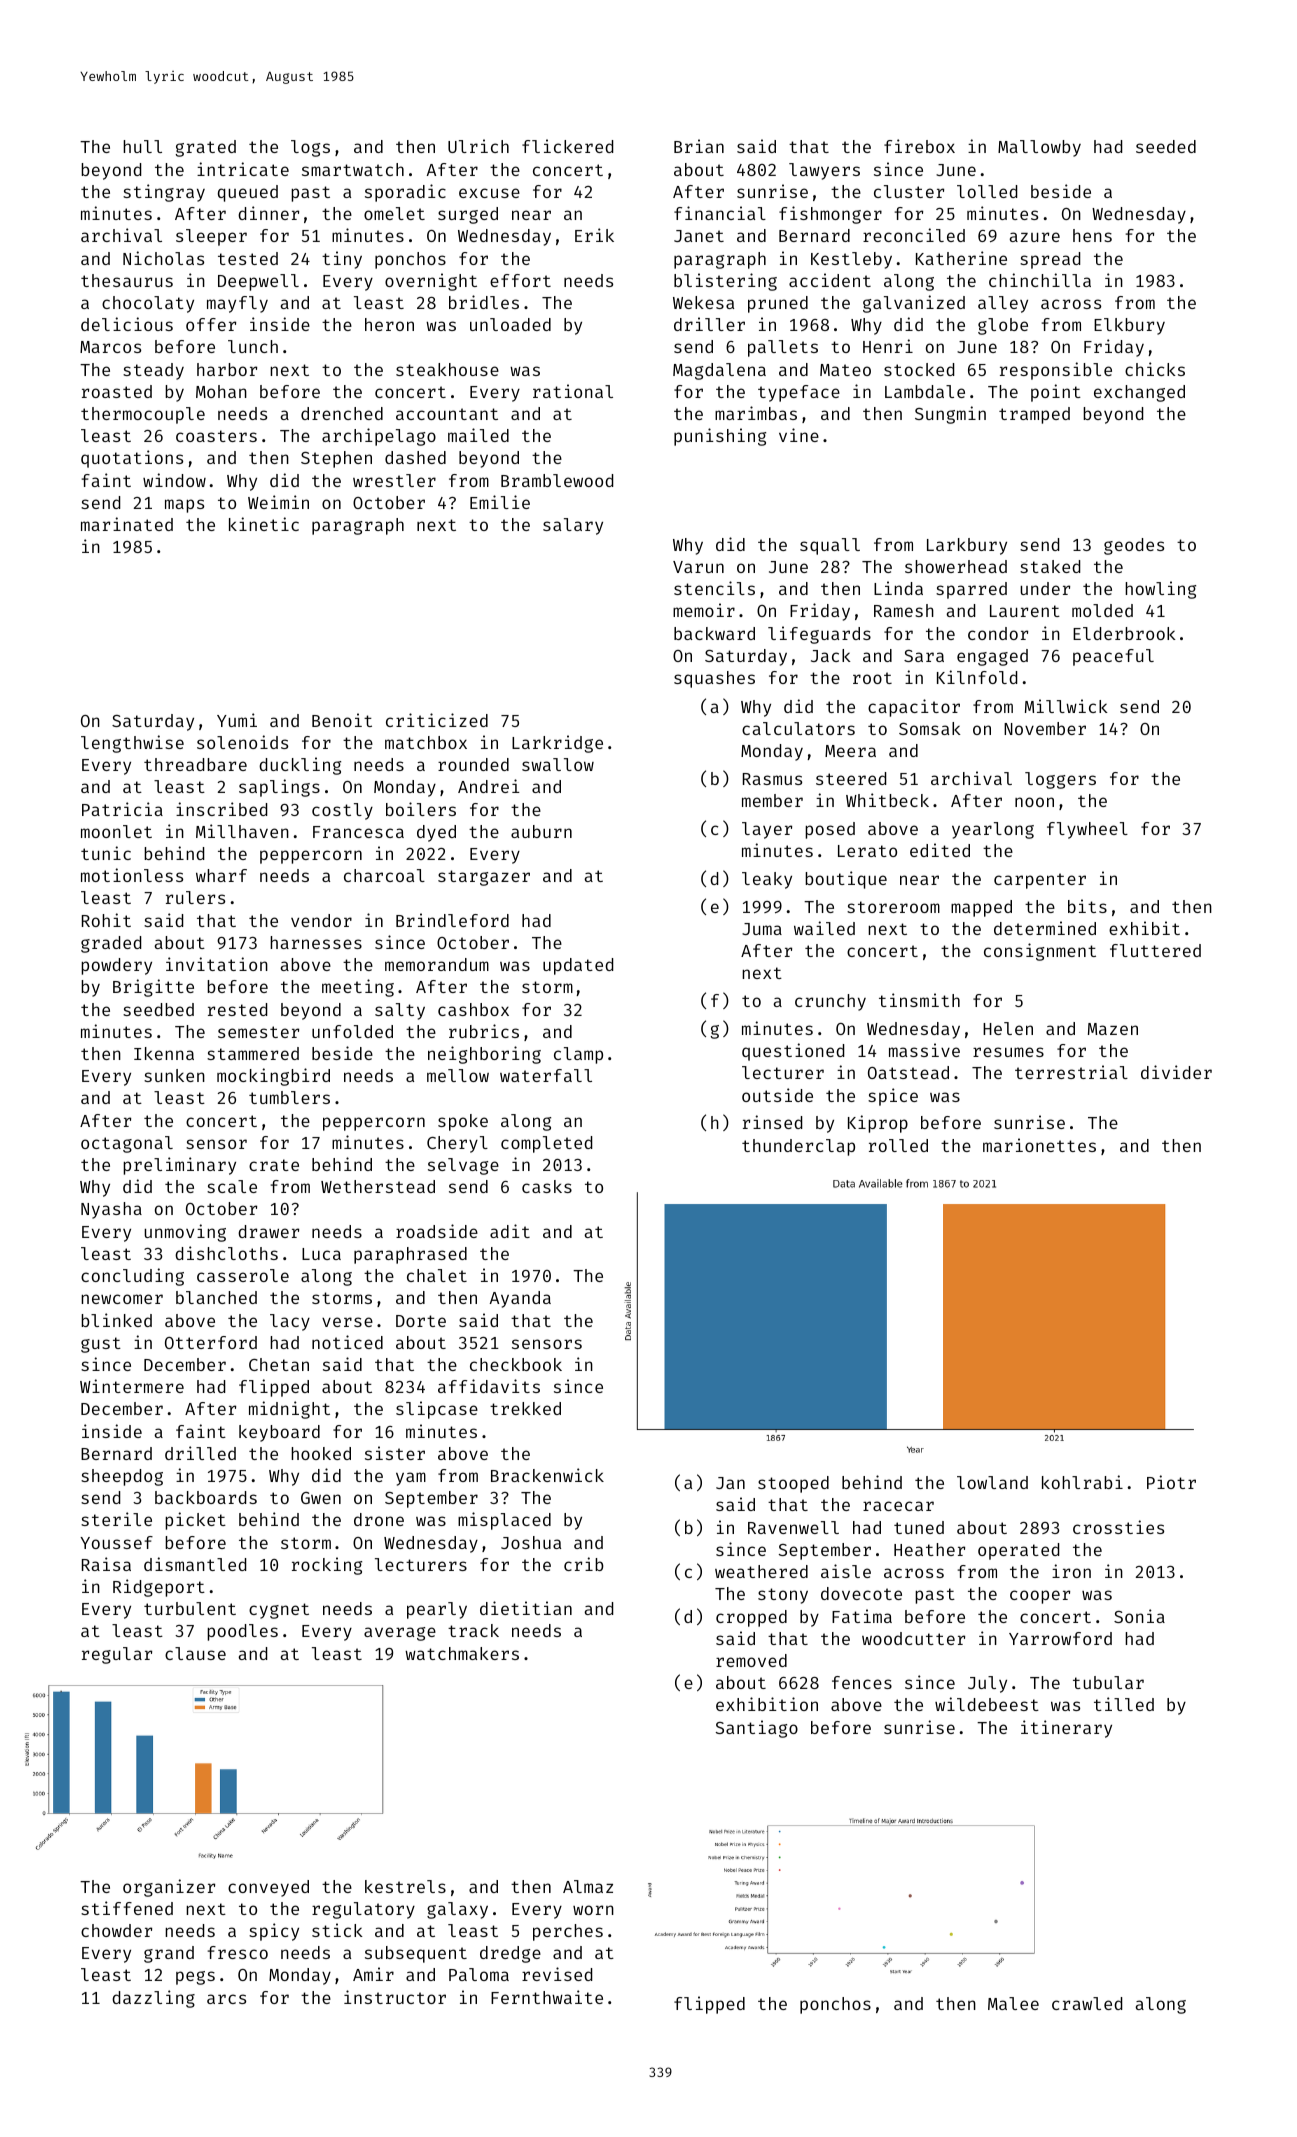  What do you see at coordinates (547, 1997) in the page?
I see `Fernthwaite` at bounding box center [547, 1997].
